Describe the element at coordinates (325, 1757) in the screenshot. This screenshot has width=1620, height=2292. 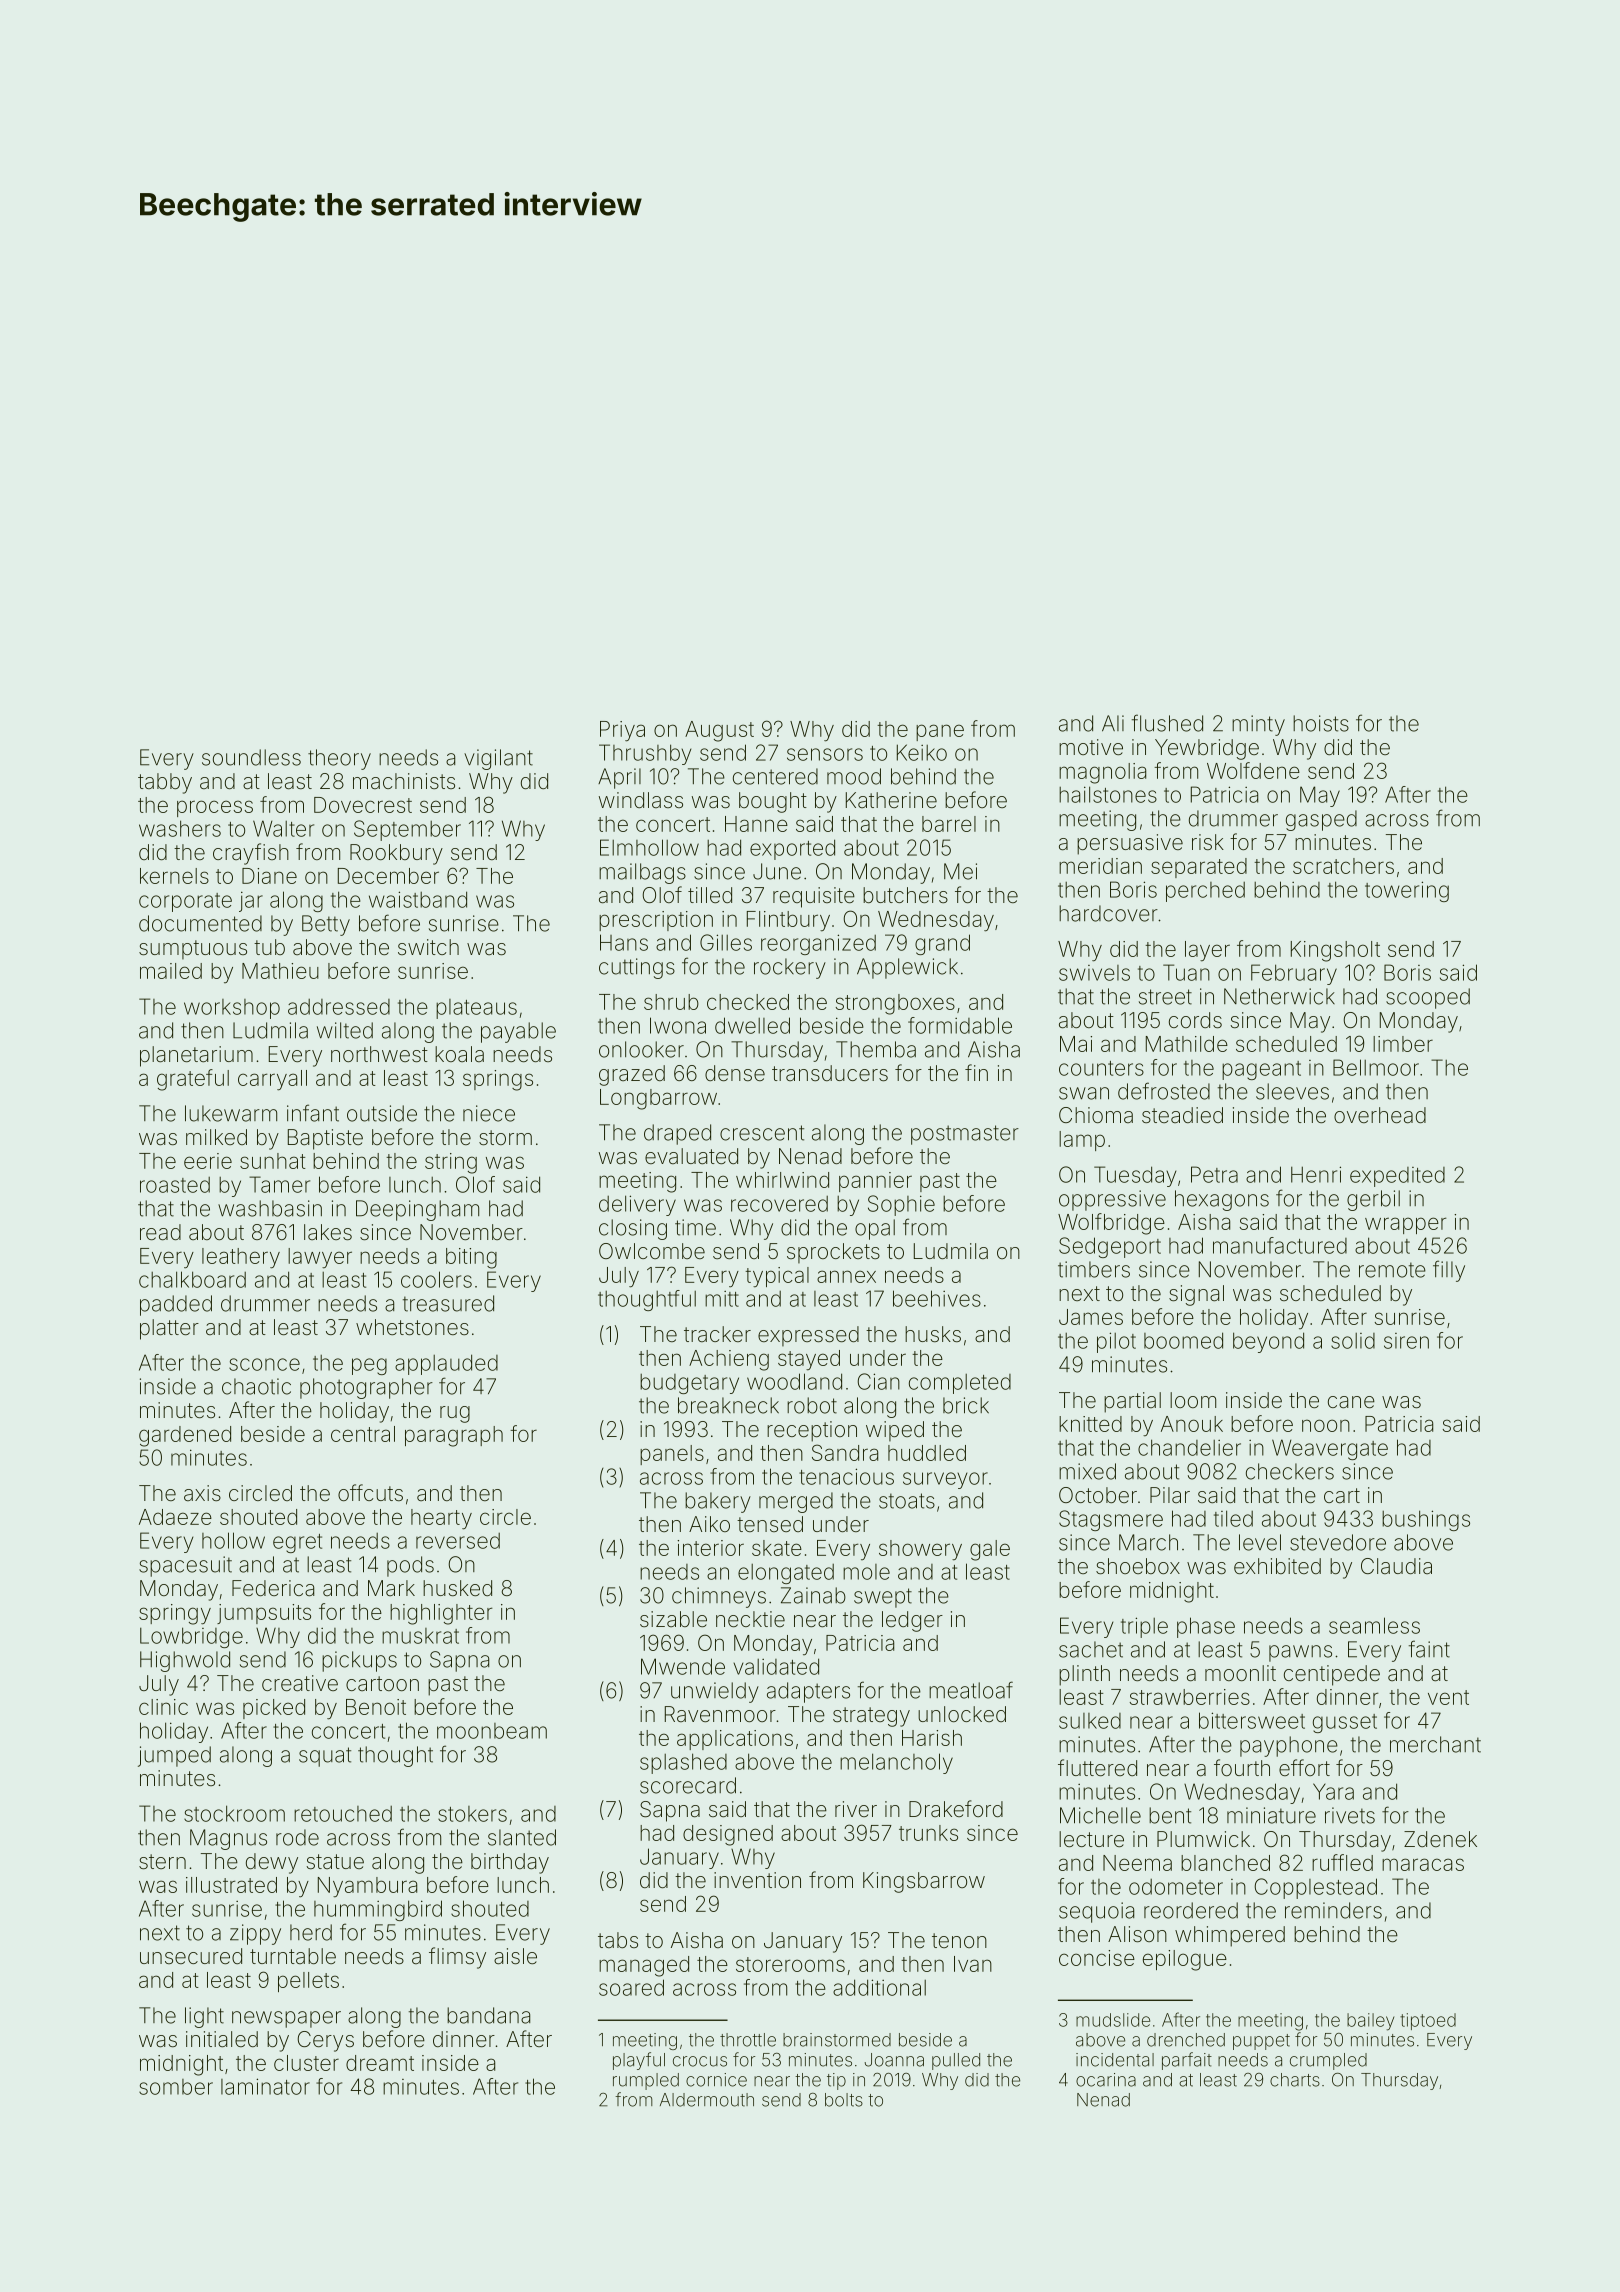
I see `squat` at that location.
